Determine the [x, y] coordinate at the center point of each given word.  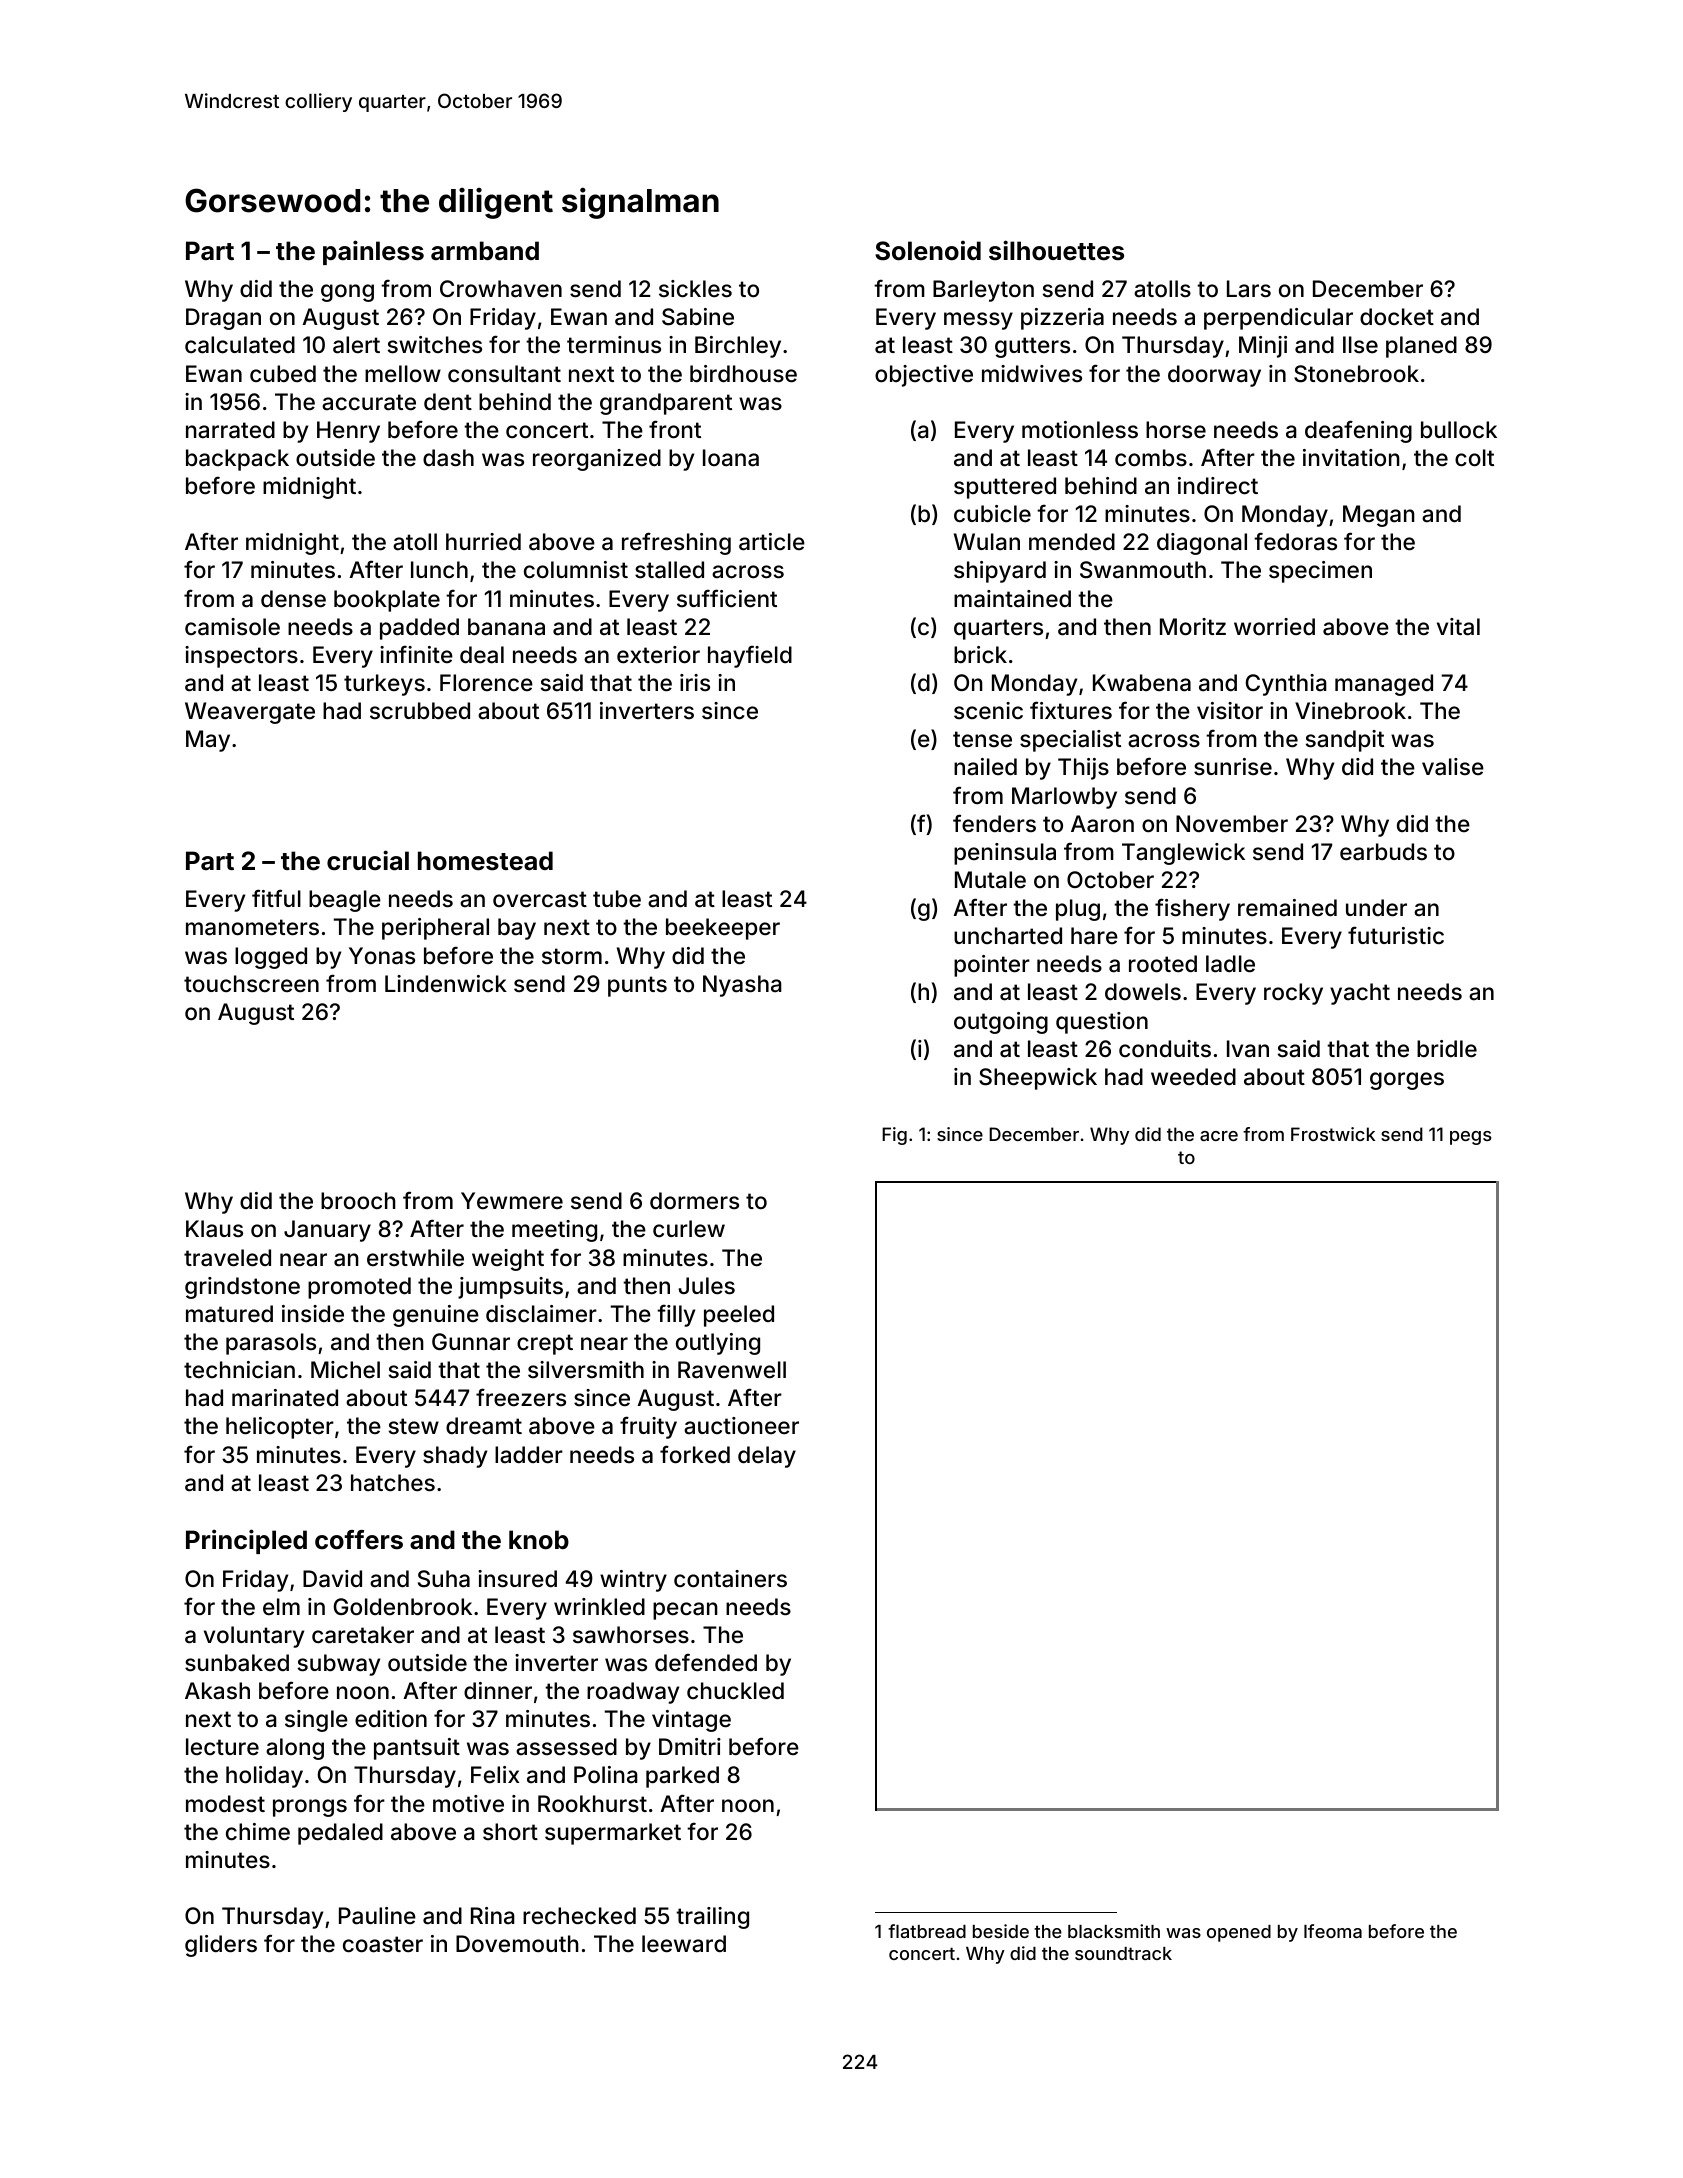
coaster [383, 1944]
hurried [483, 541]
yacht [1360, 994]
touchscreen [251, 984]
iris [695, 683]
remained [1287, 908]
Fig [894, 1136]
